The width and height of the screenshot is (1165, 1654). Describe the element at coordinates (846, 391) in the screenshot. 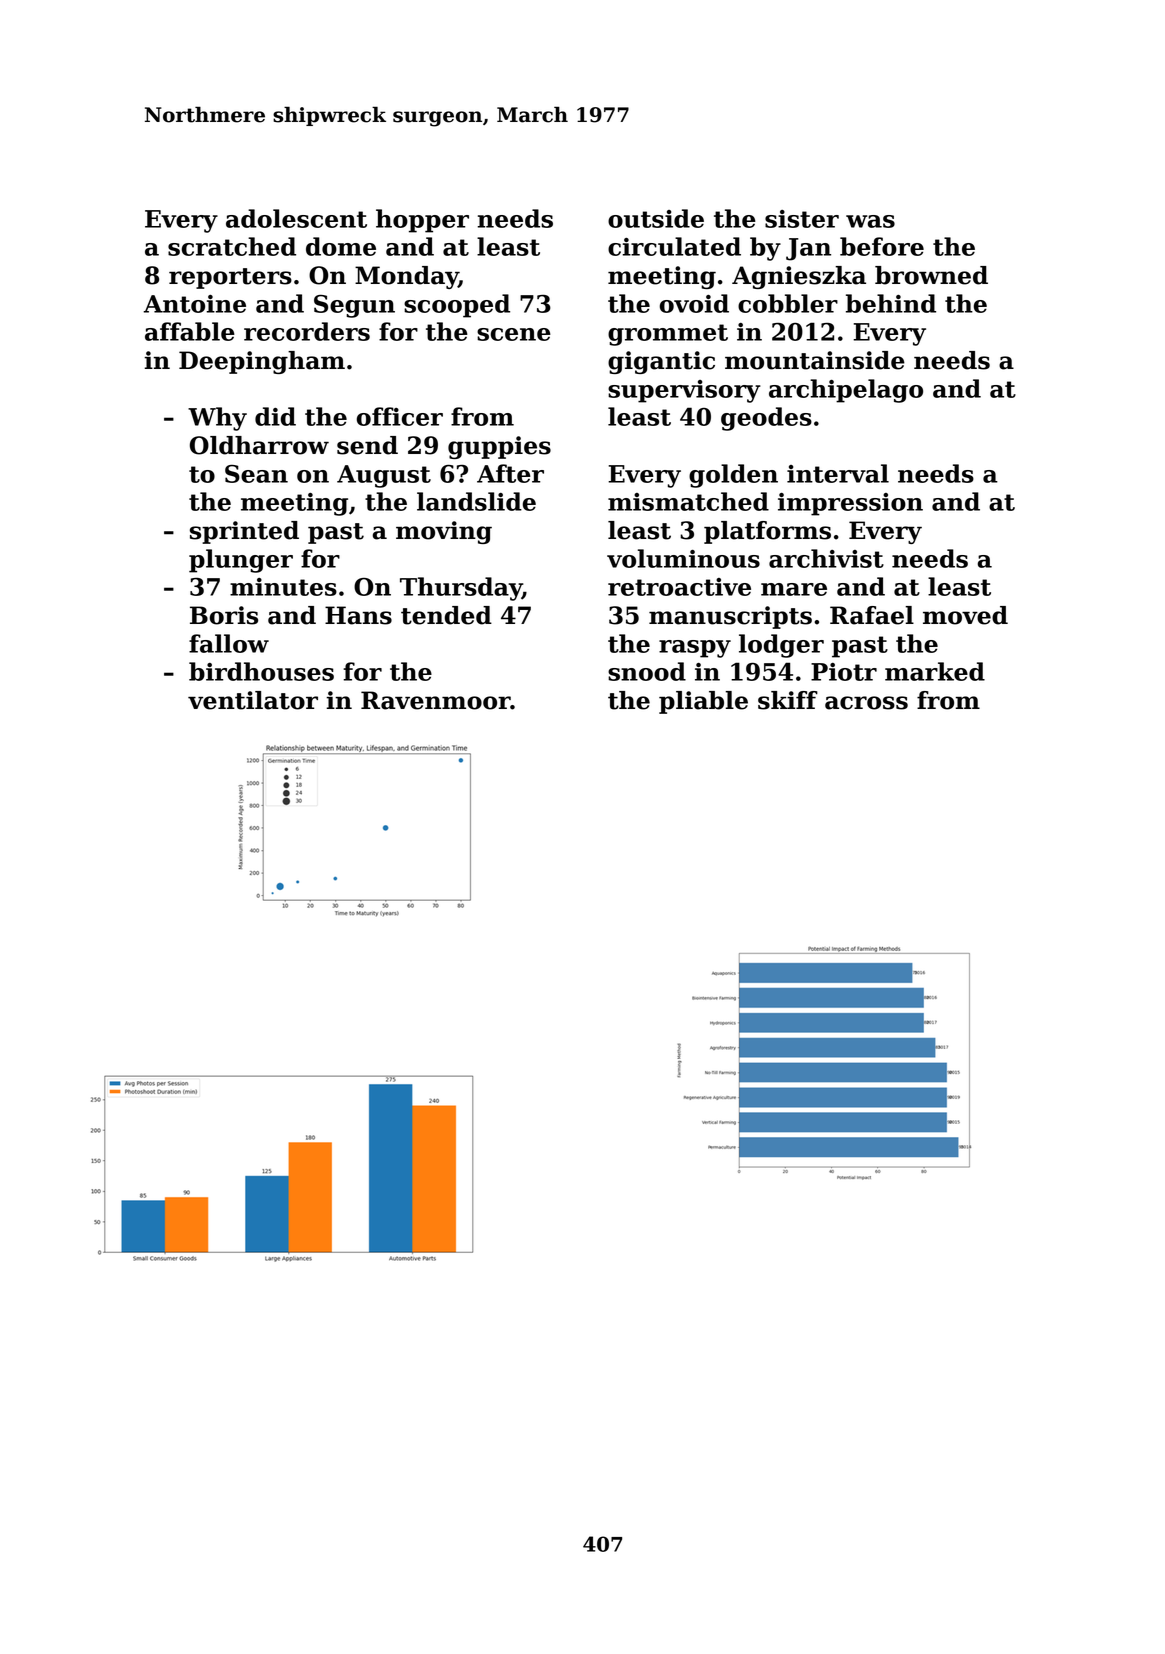

I see `archipelago` at that location.
